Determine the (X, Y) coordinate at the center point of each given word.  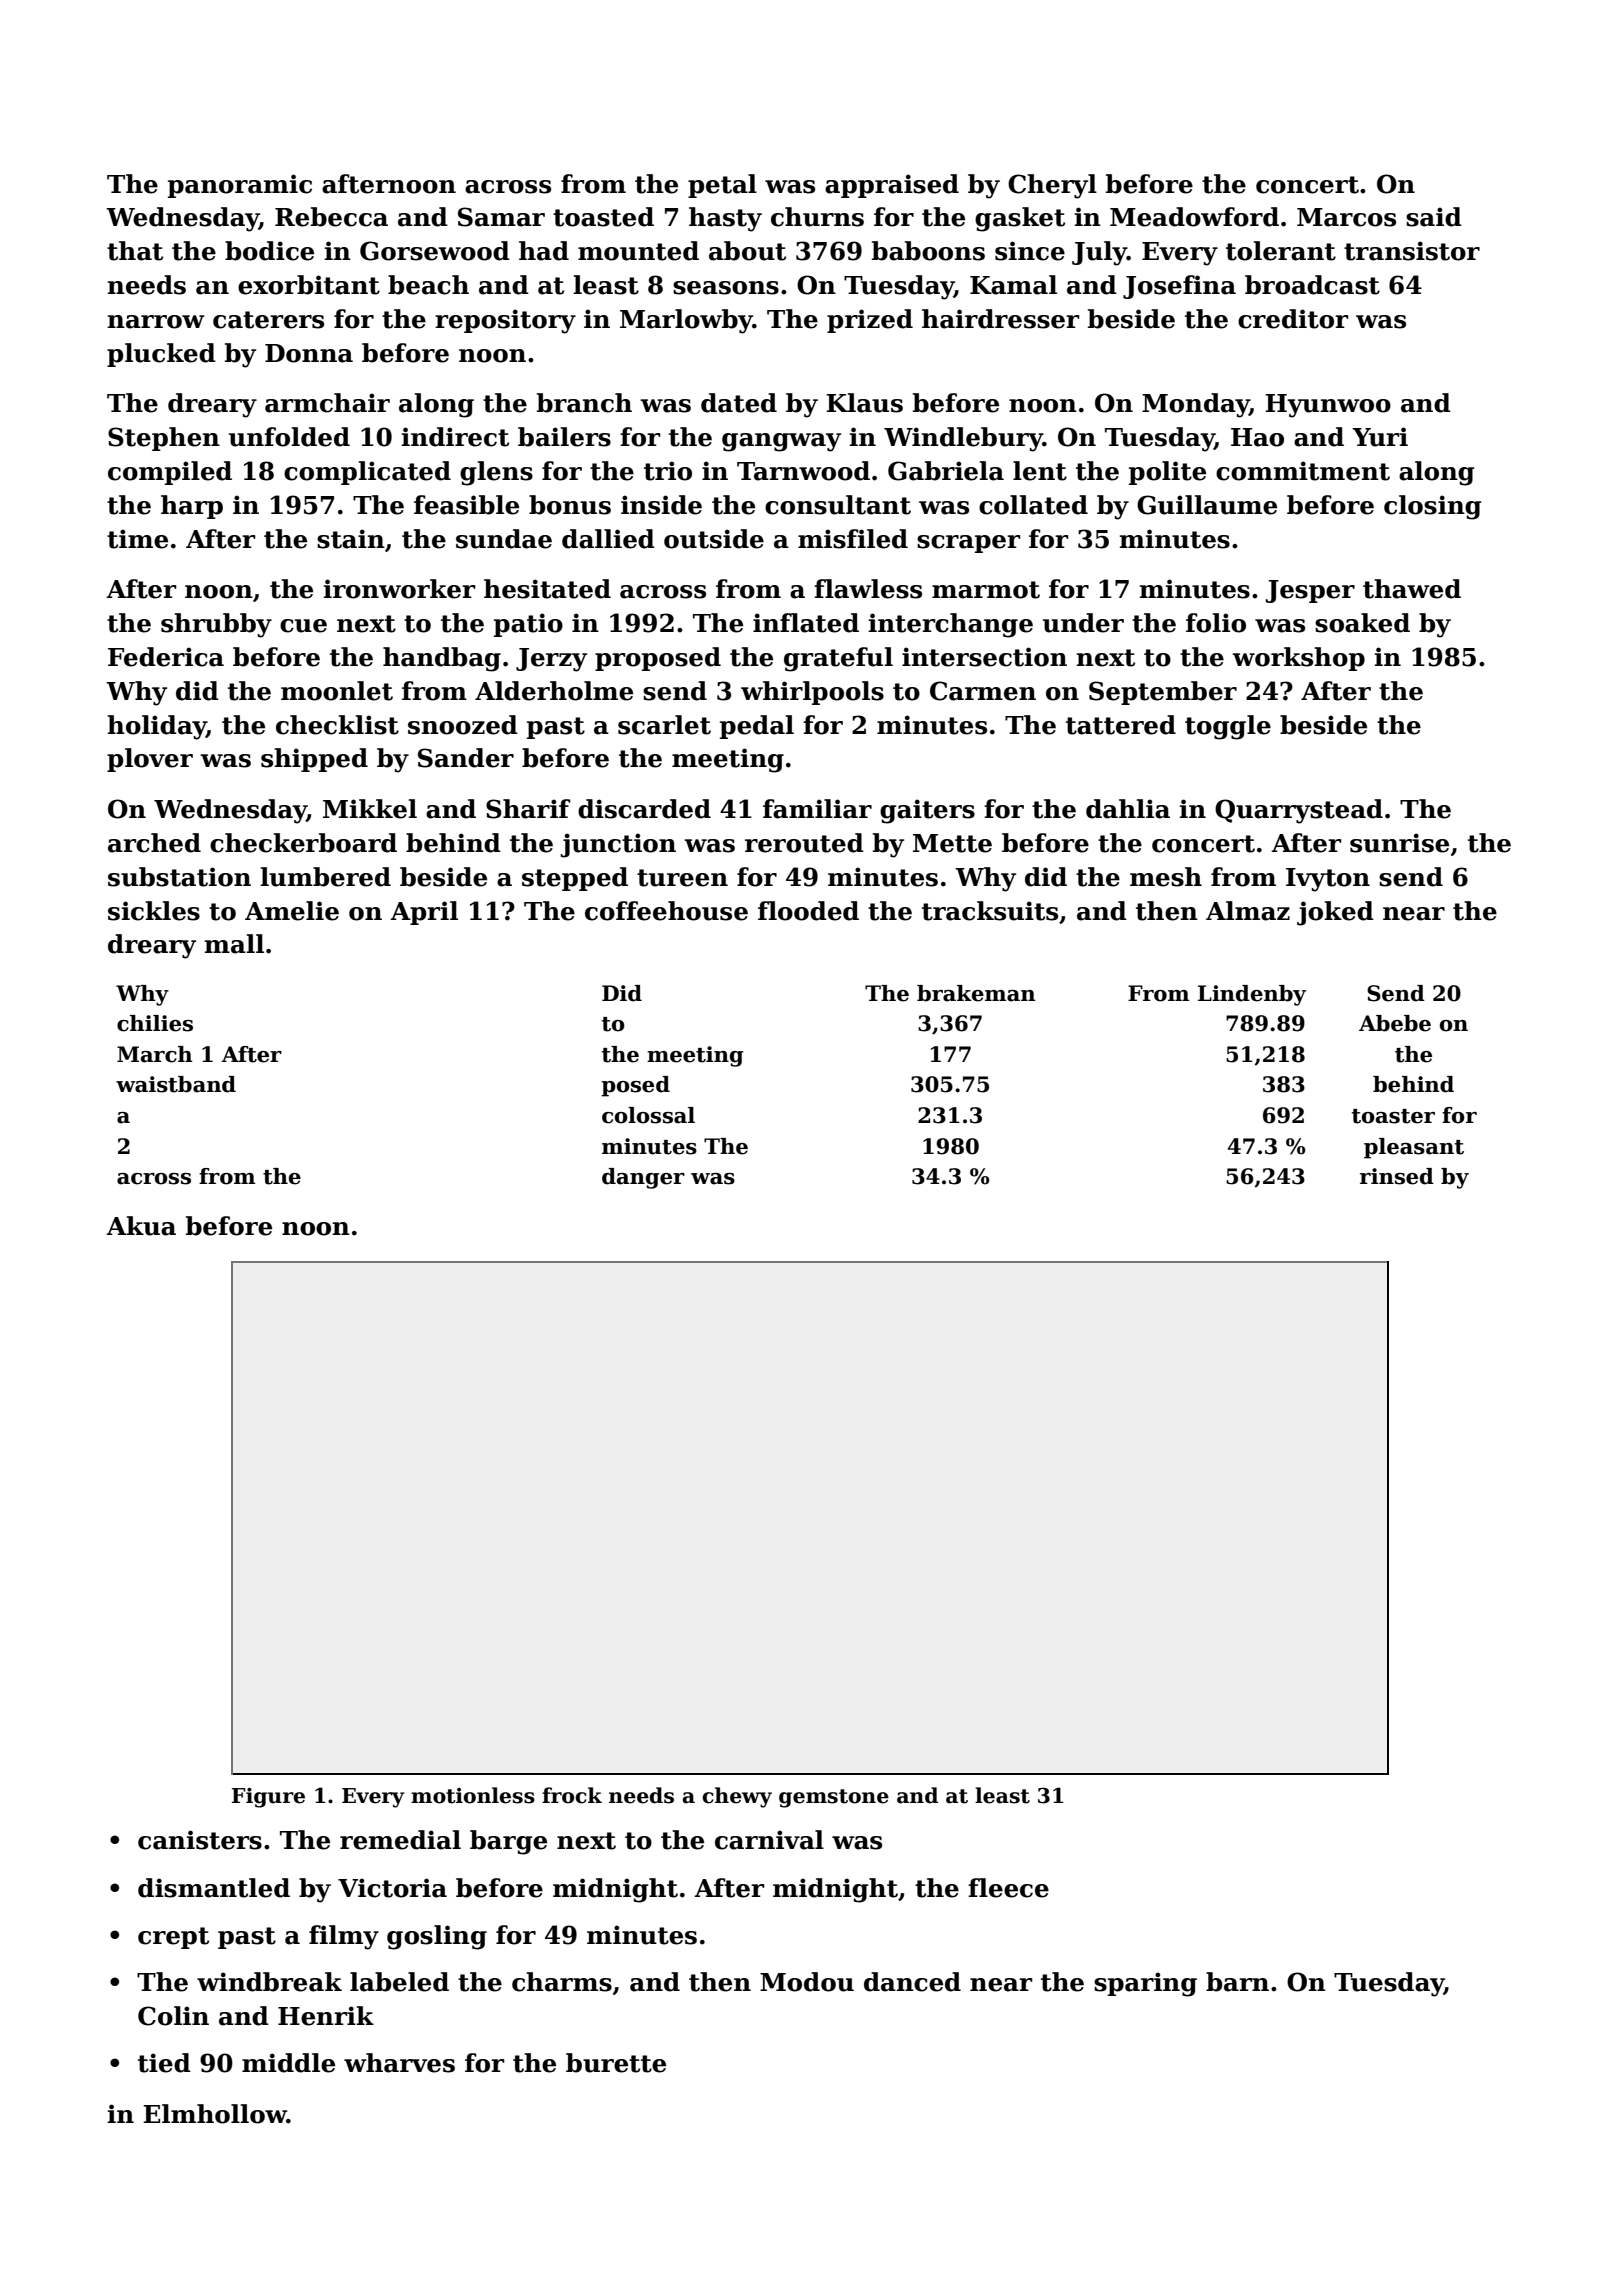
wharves (399, 2063)
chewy (737, 1797)
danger (643, 1178)
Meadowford (1194, 217)
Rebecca (331, 217)
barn (1237, 1982)
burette (616, 2063)
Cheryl (1052, 186)
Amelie (292, 911)
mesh (1166, 877)
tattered (1121, 725)
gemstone (834, 1798)
